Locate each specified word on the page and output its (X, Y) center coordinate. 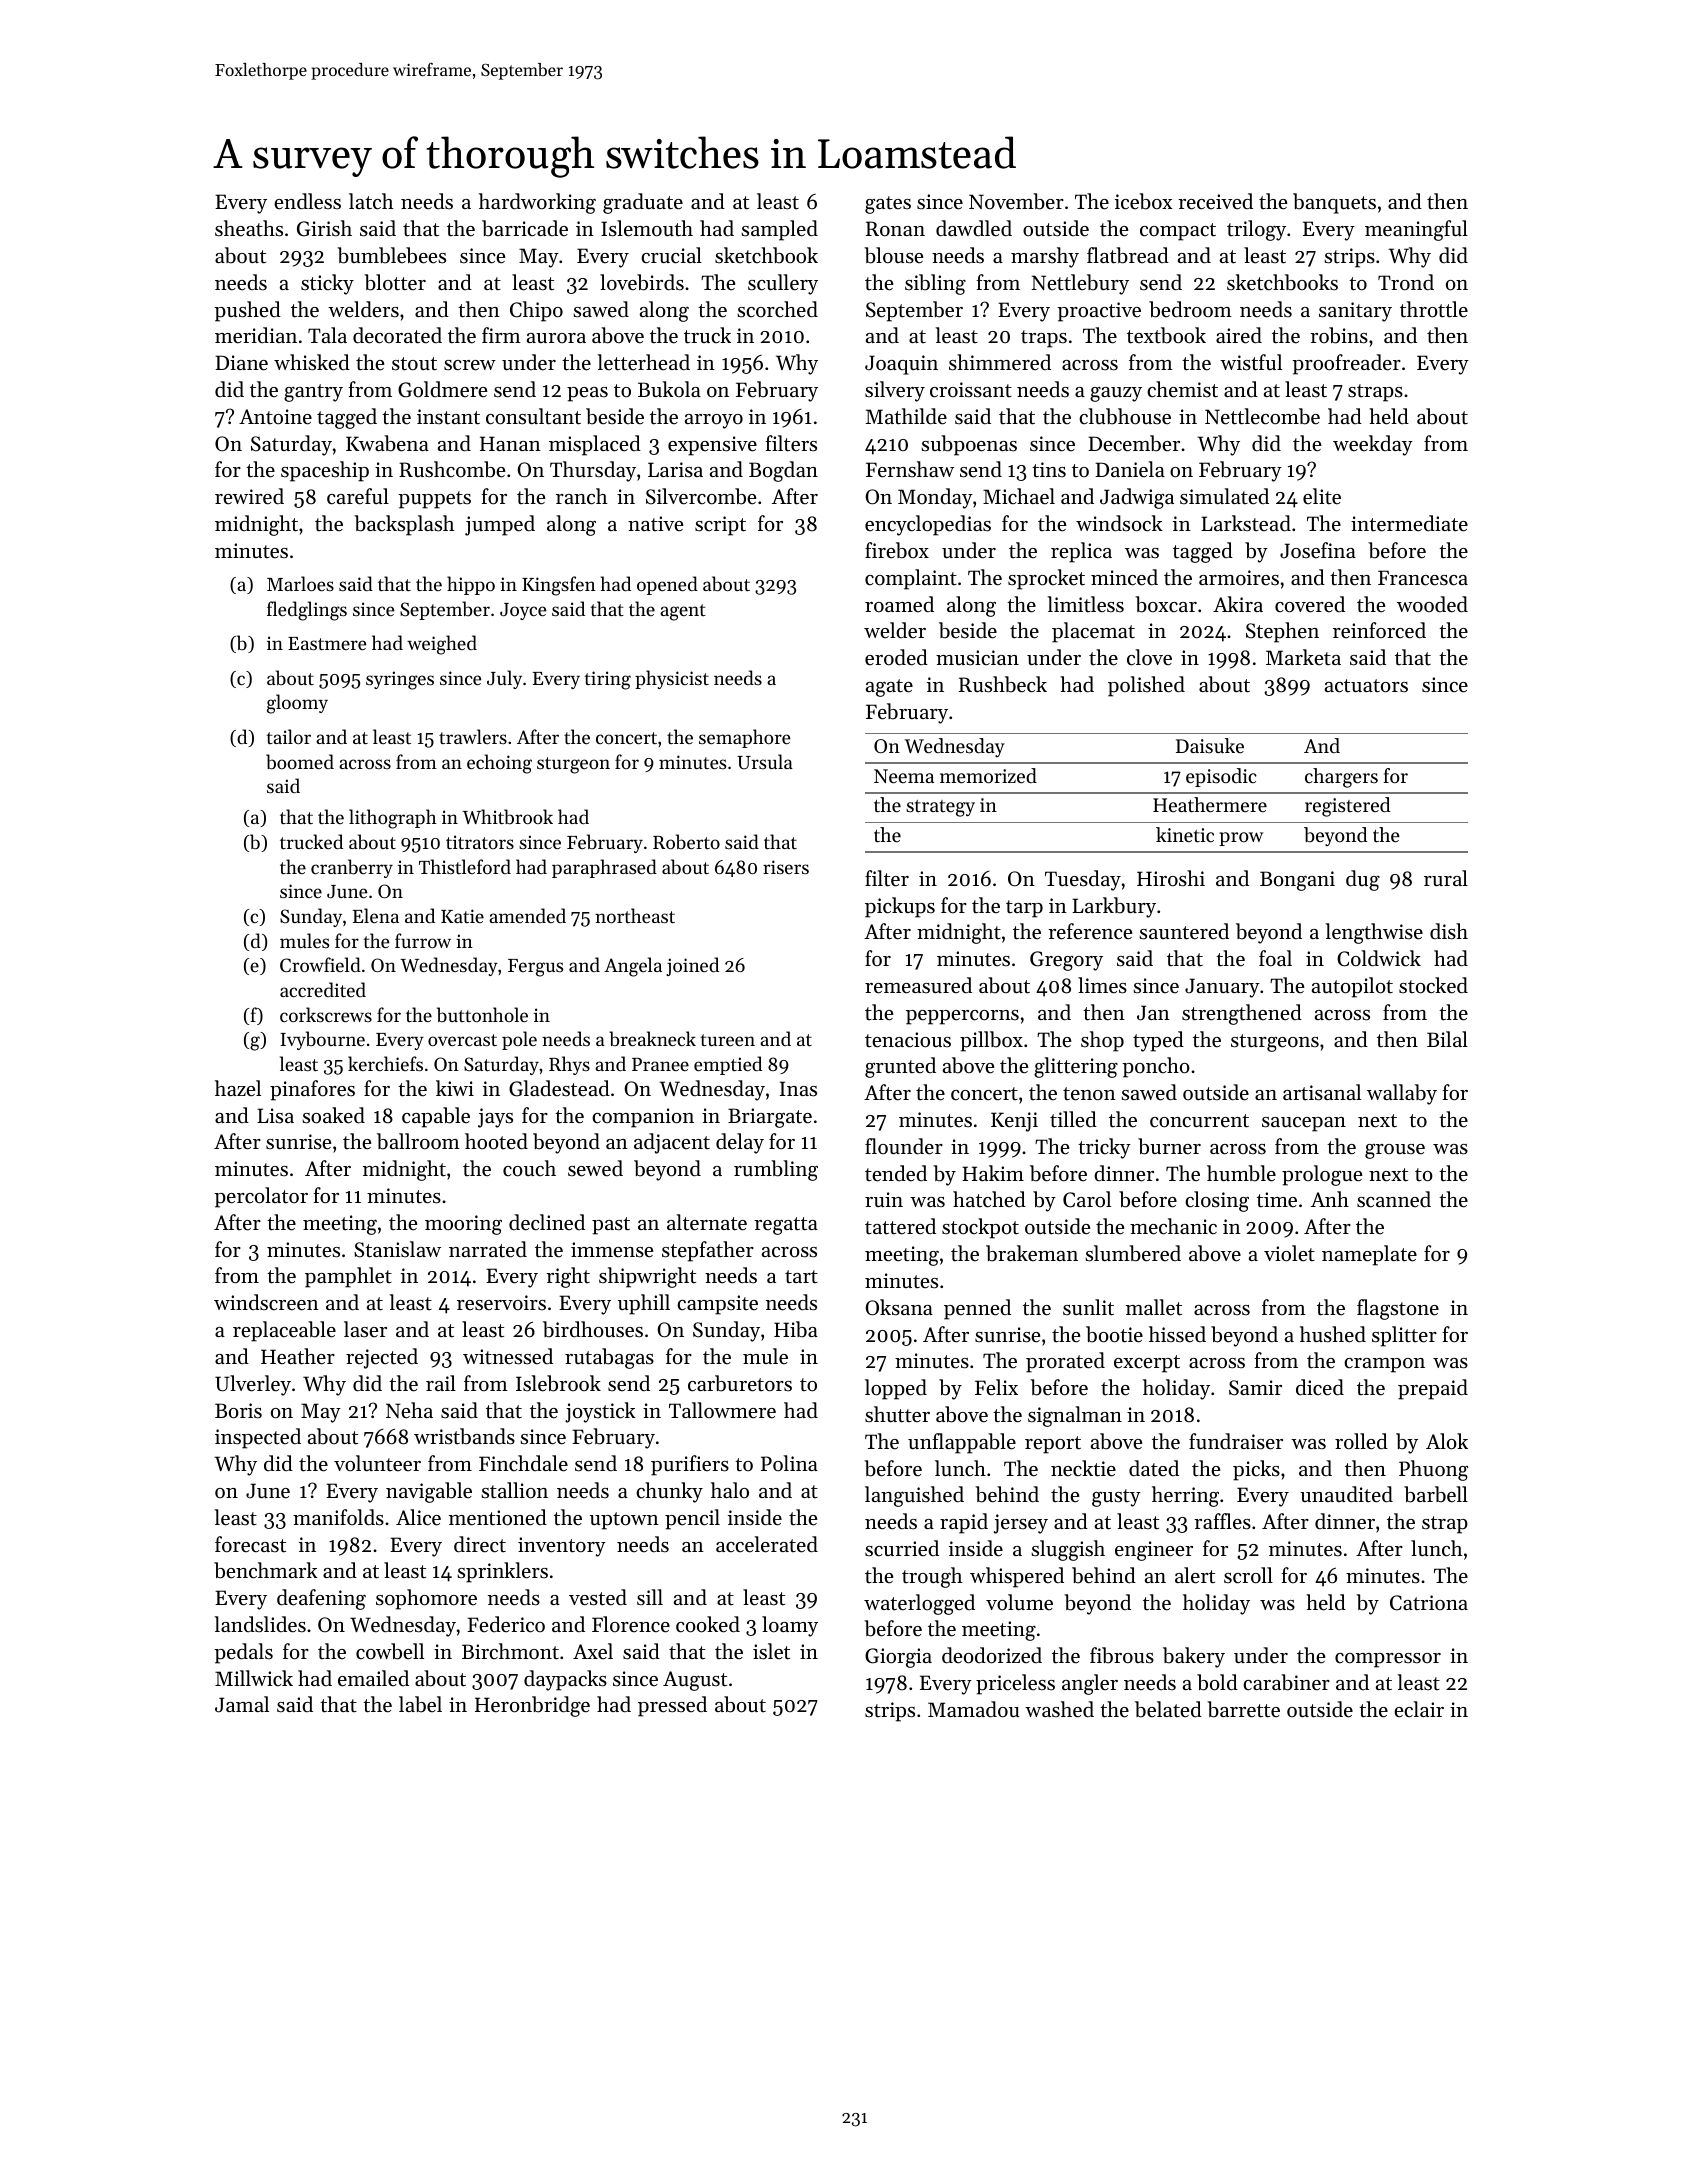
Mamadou (973, 1709)
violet (1289, 1253)
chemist (1182, 389)
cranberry (352, 868)
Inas (798, 1089)
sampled (779, 230)
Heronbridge (532, 1706)
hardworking (537, 203)
